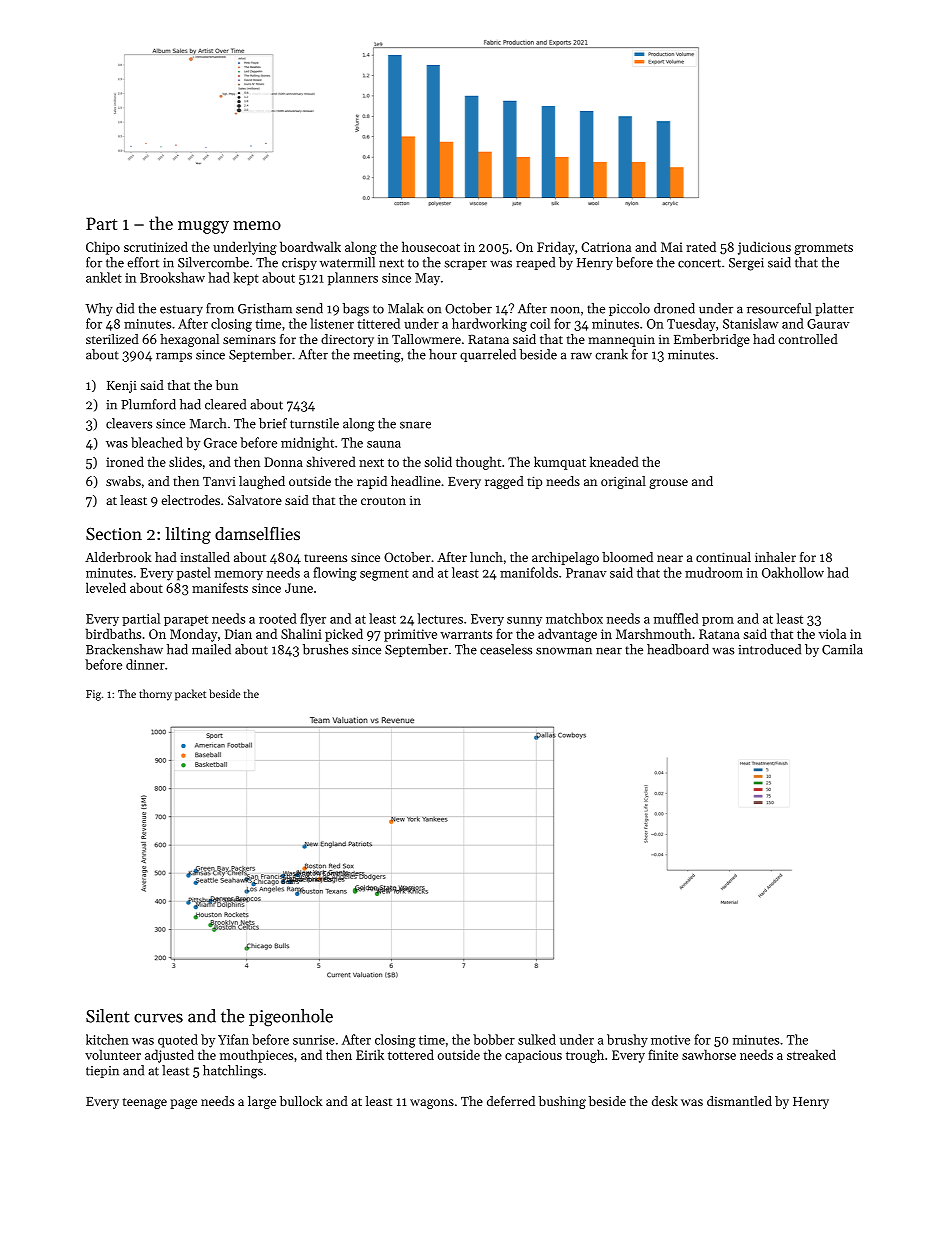  Describe the element at coordinates (701, 246) in the screenshot. I see `rated` at that location.
